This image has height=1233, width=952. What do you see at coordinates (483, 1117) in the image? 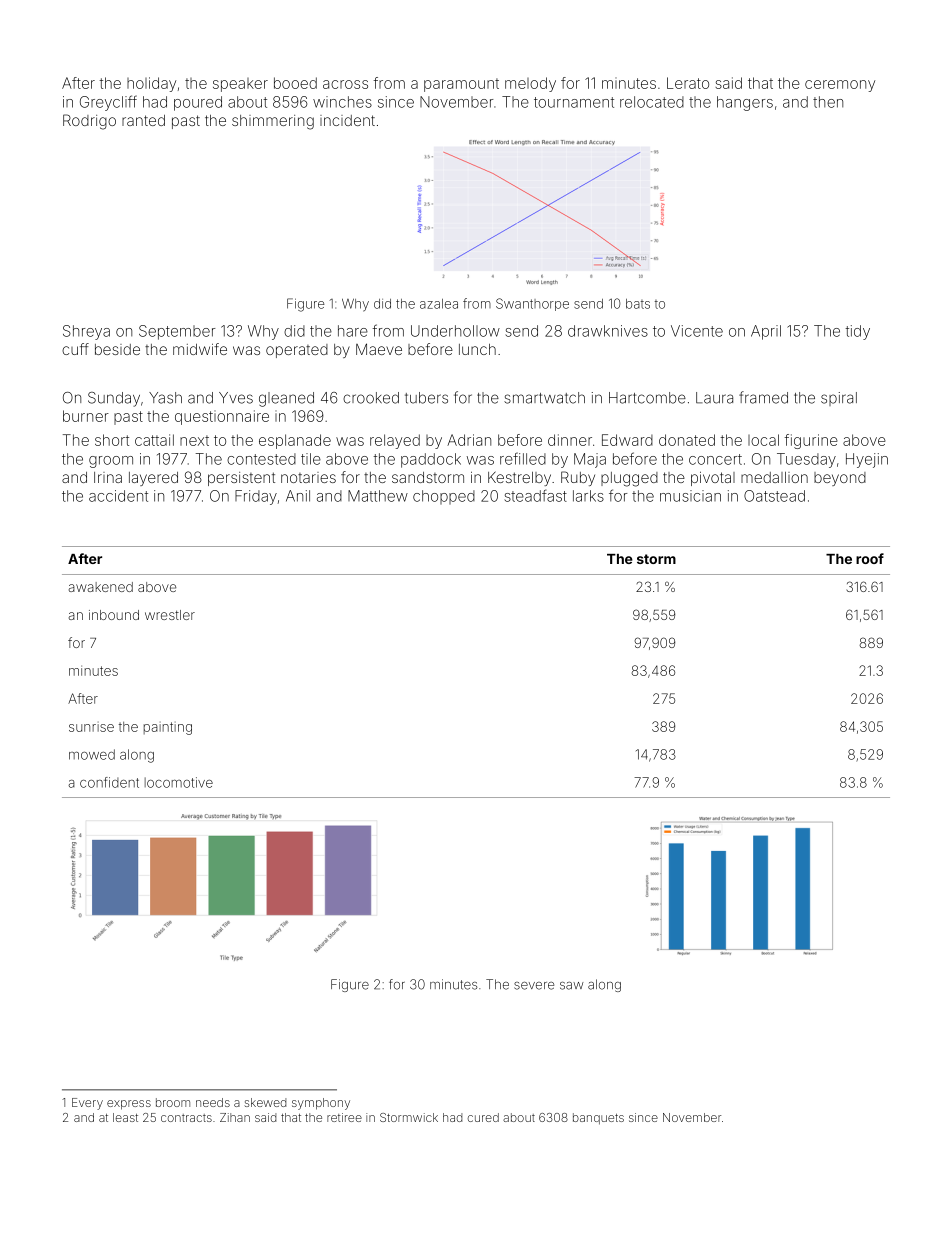
I see `cured` at bounding box center [483, 1117].
